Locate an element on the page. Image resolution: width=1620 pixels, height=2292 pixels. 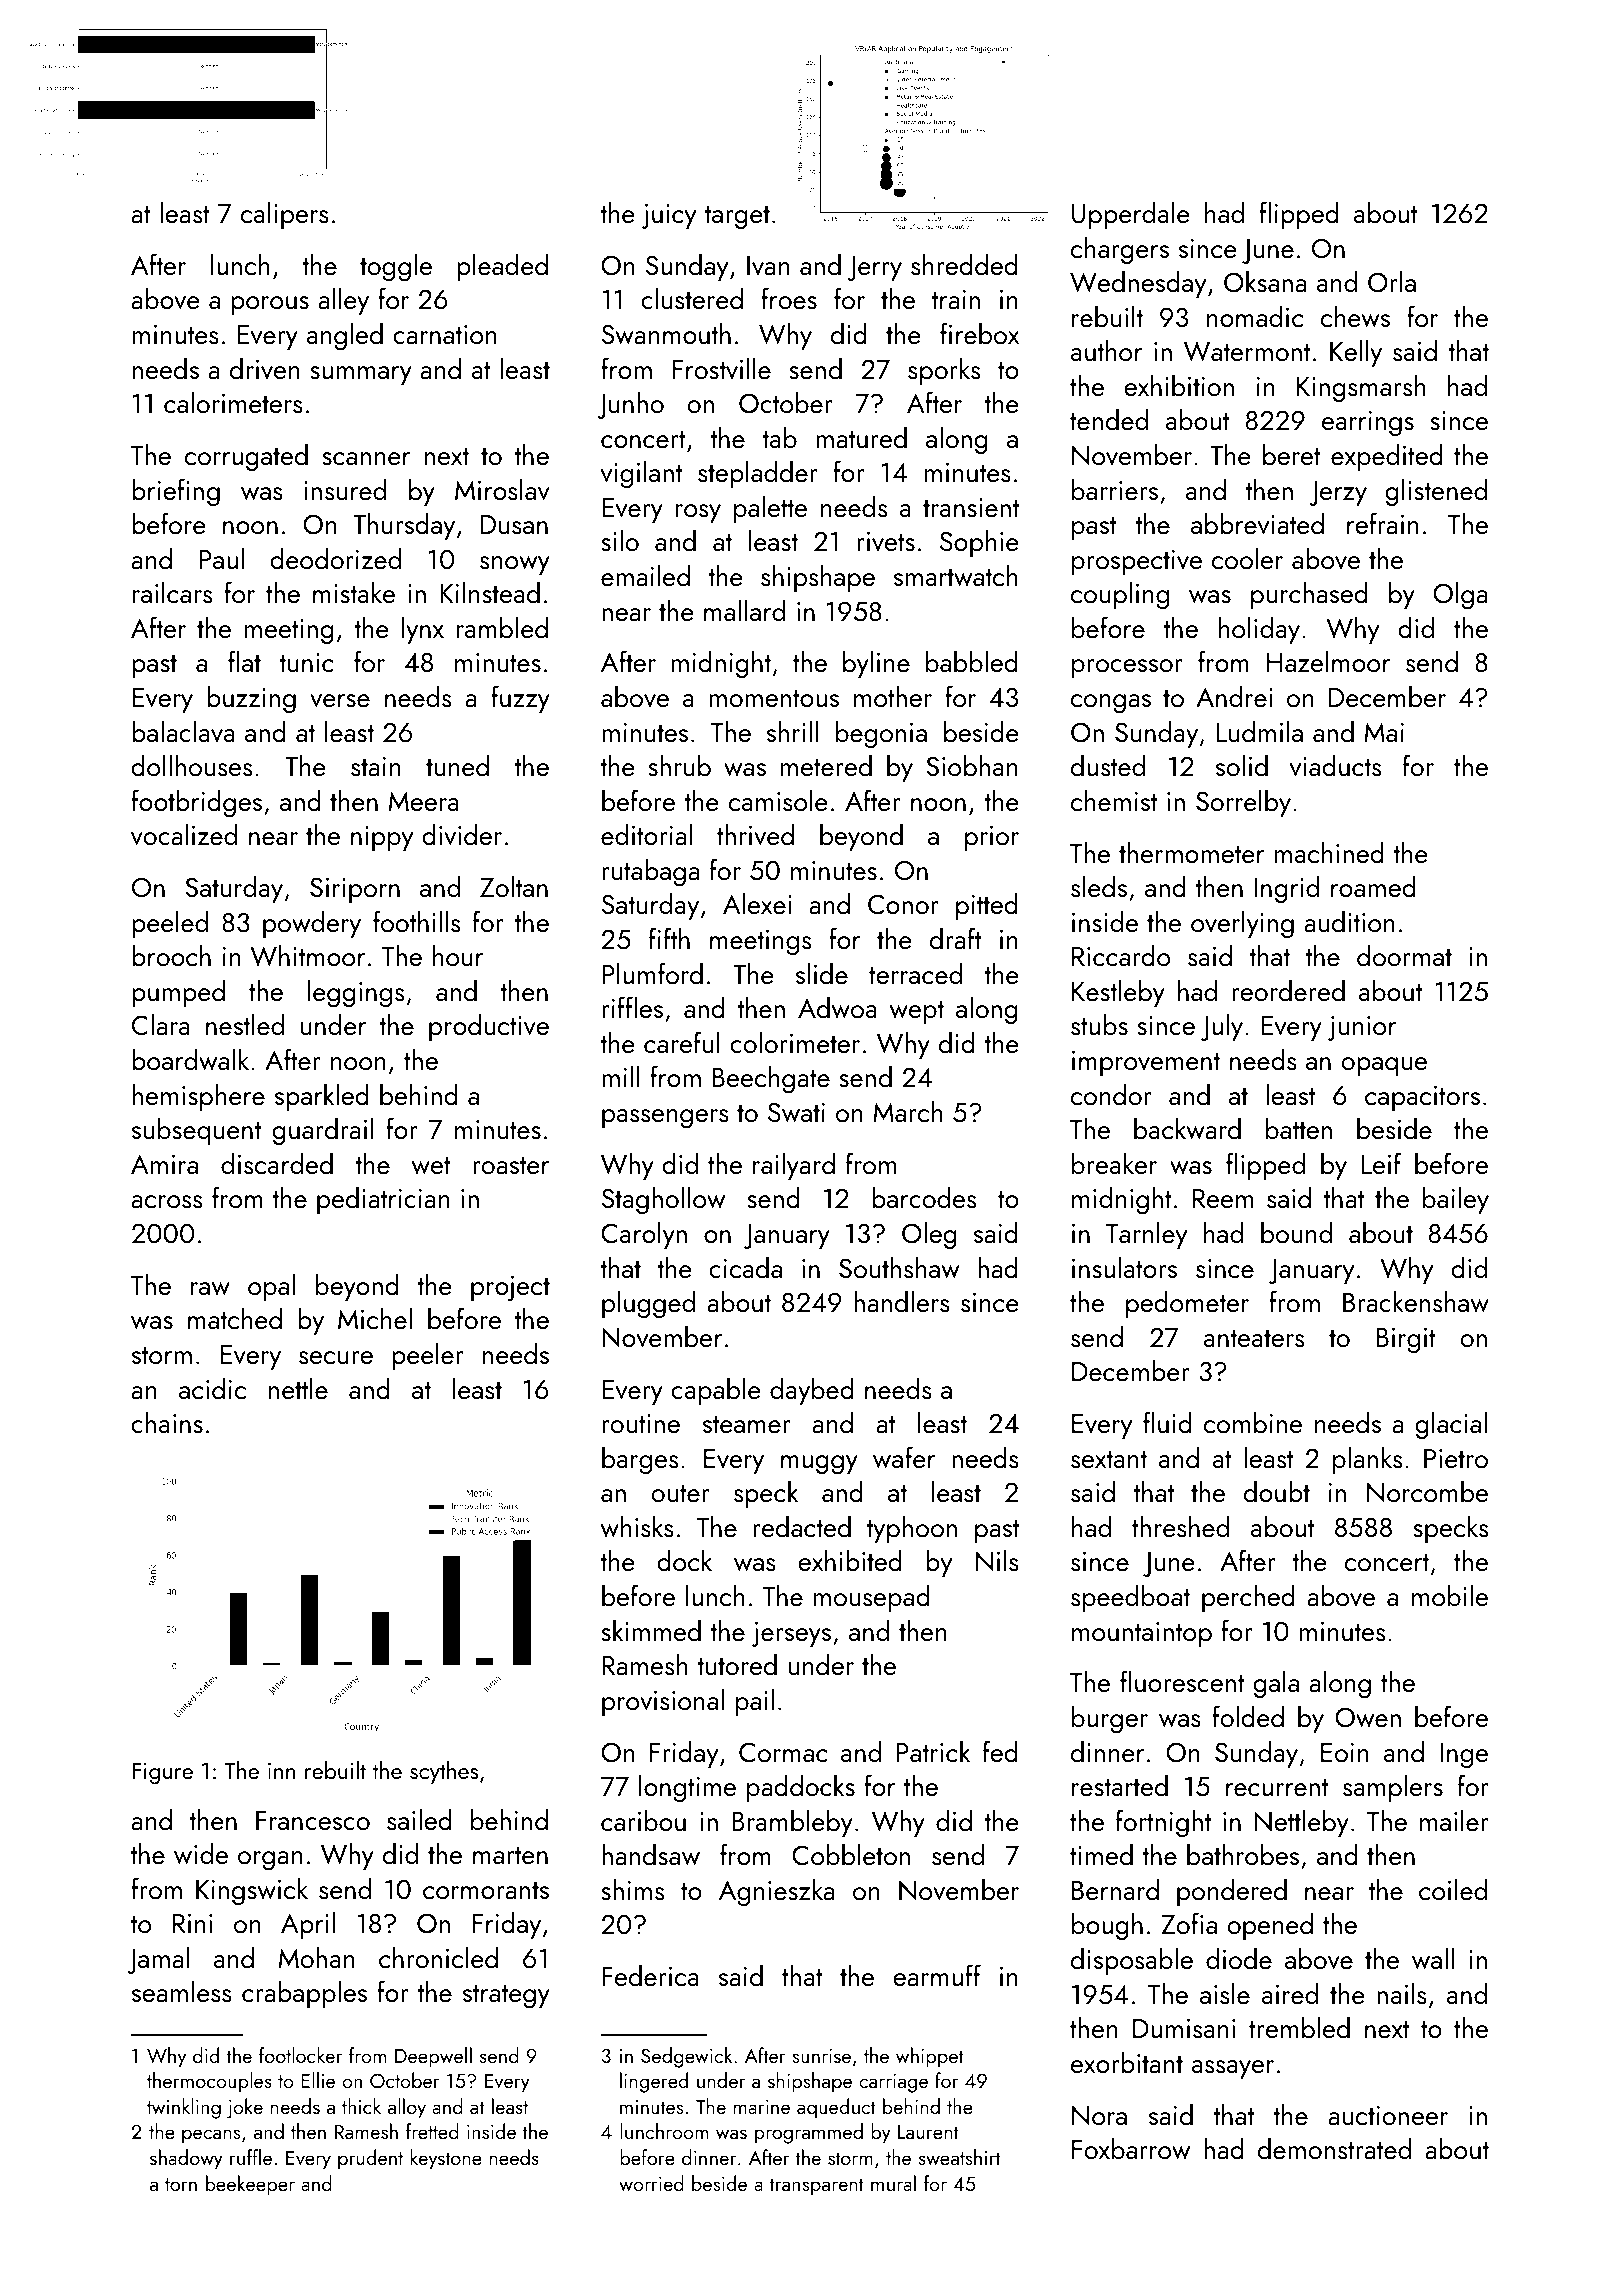
Miroslav is located at coordinates (502, 490).
